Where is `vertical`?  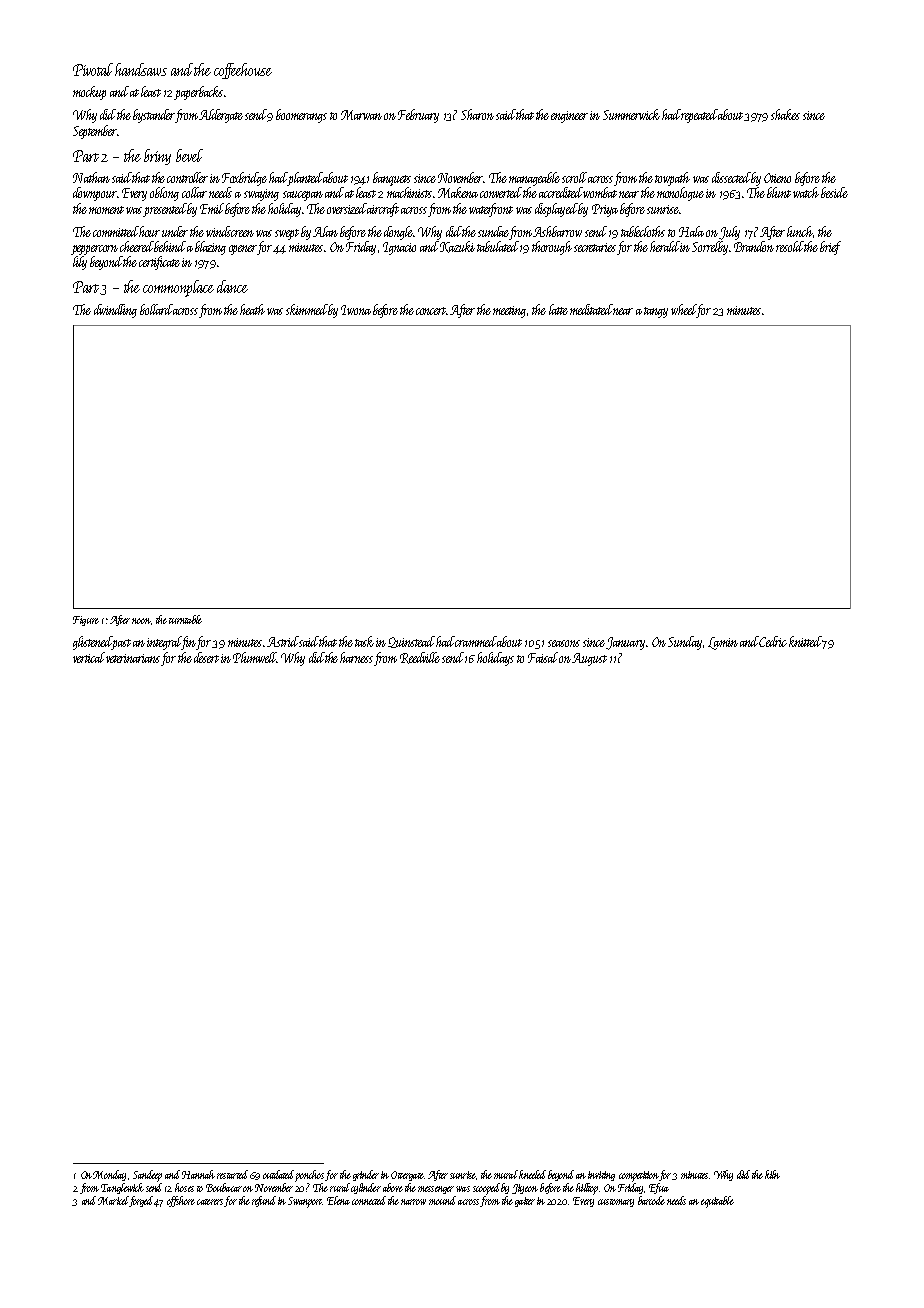 vertical is located at coordinates (89, 657).
